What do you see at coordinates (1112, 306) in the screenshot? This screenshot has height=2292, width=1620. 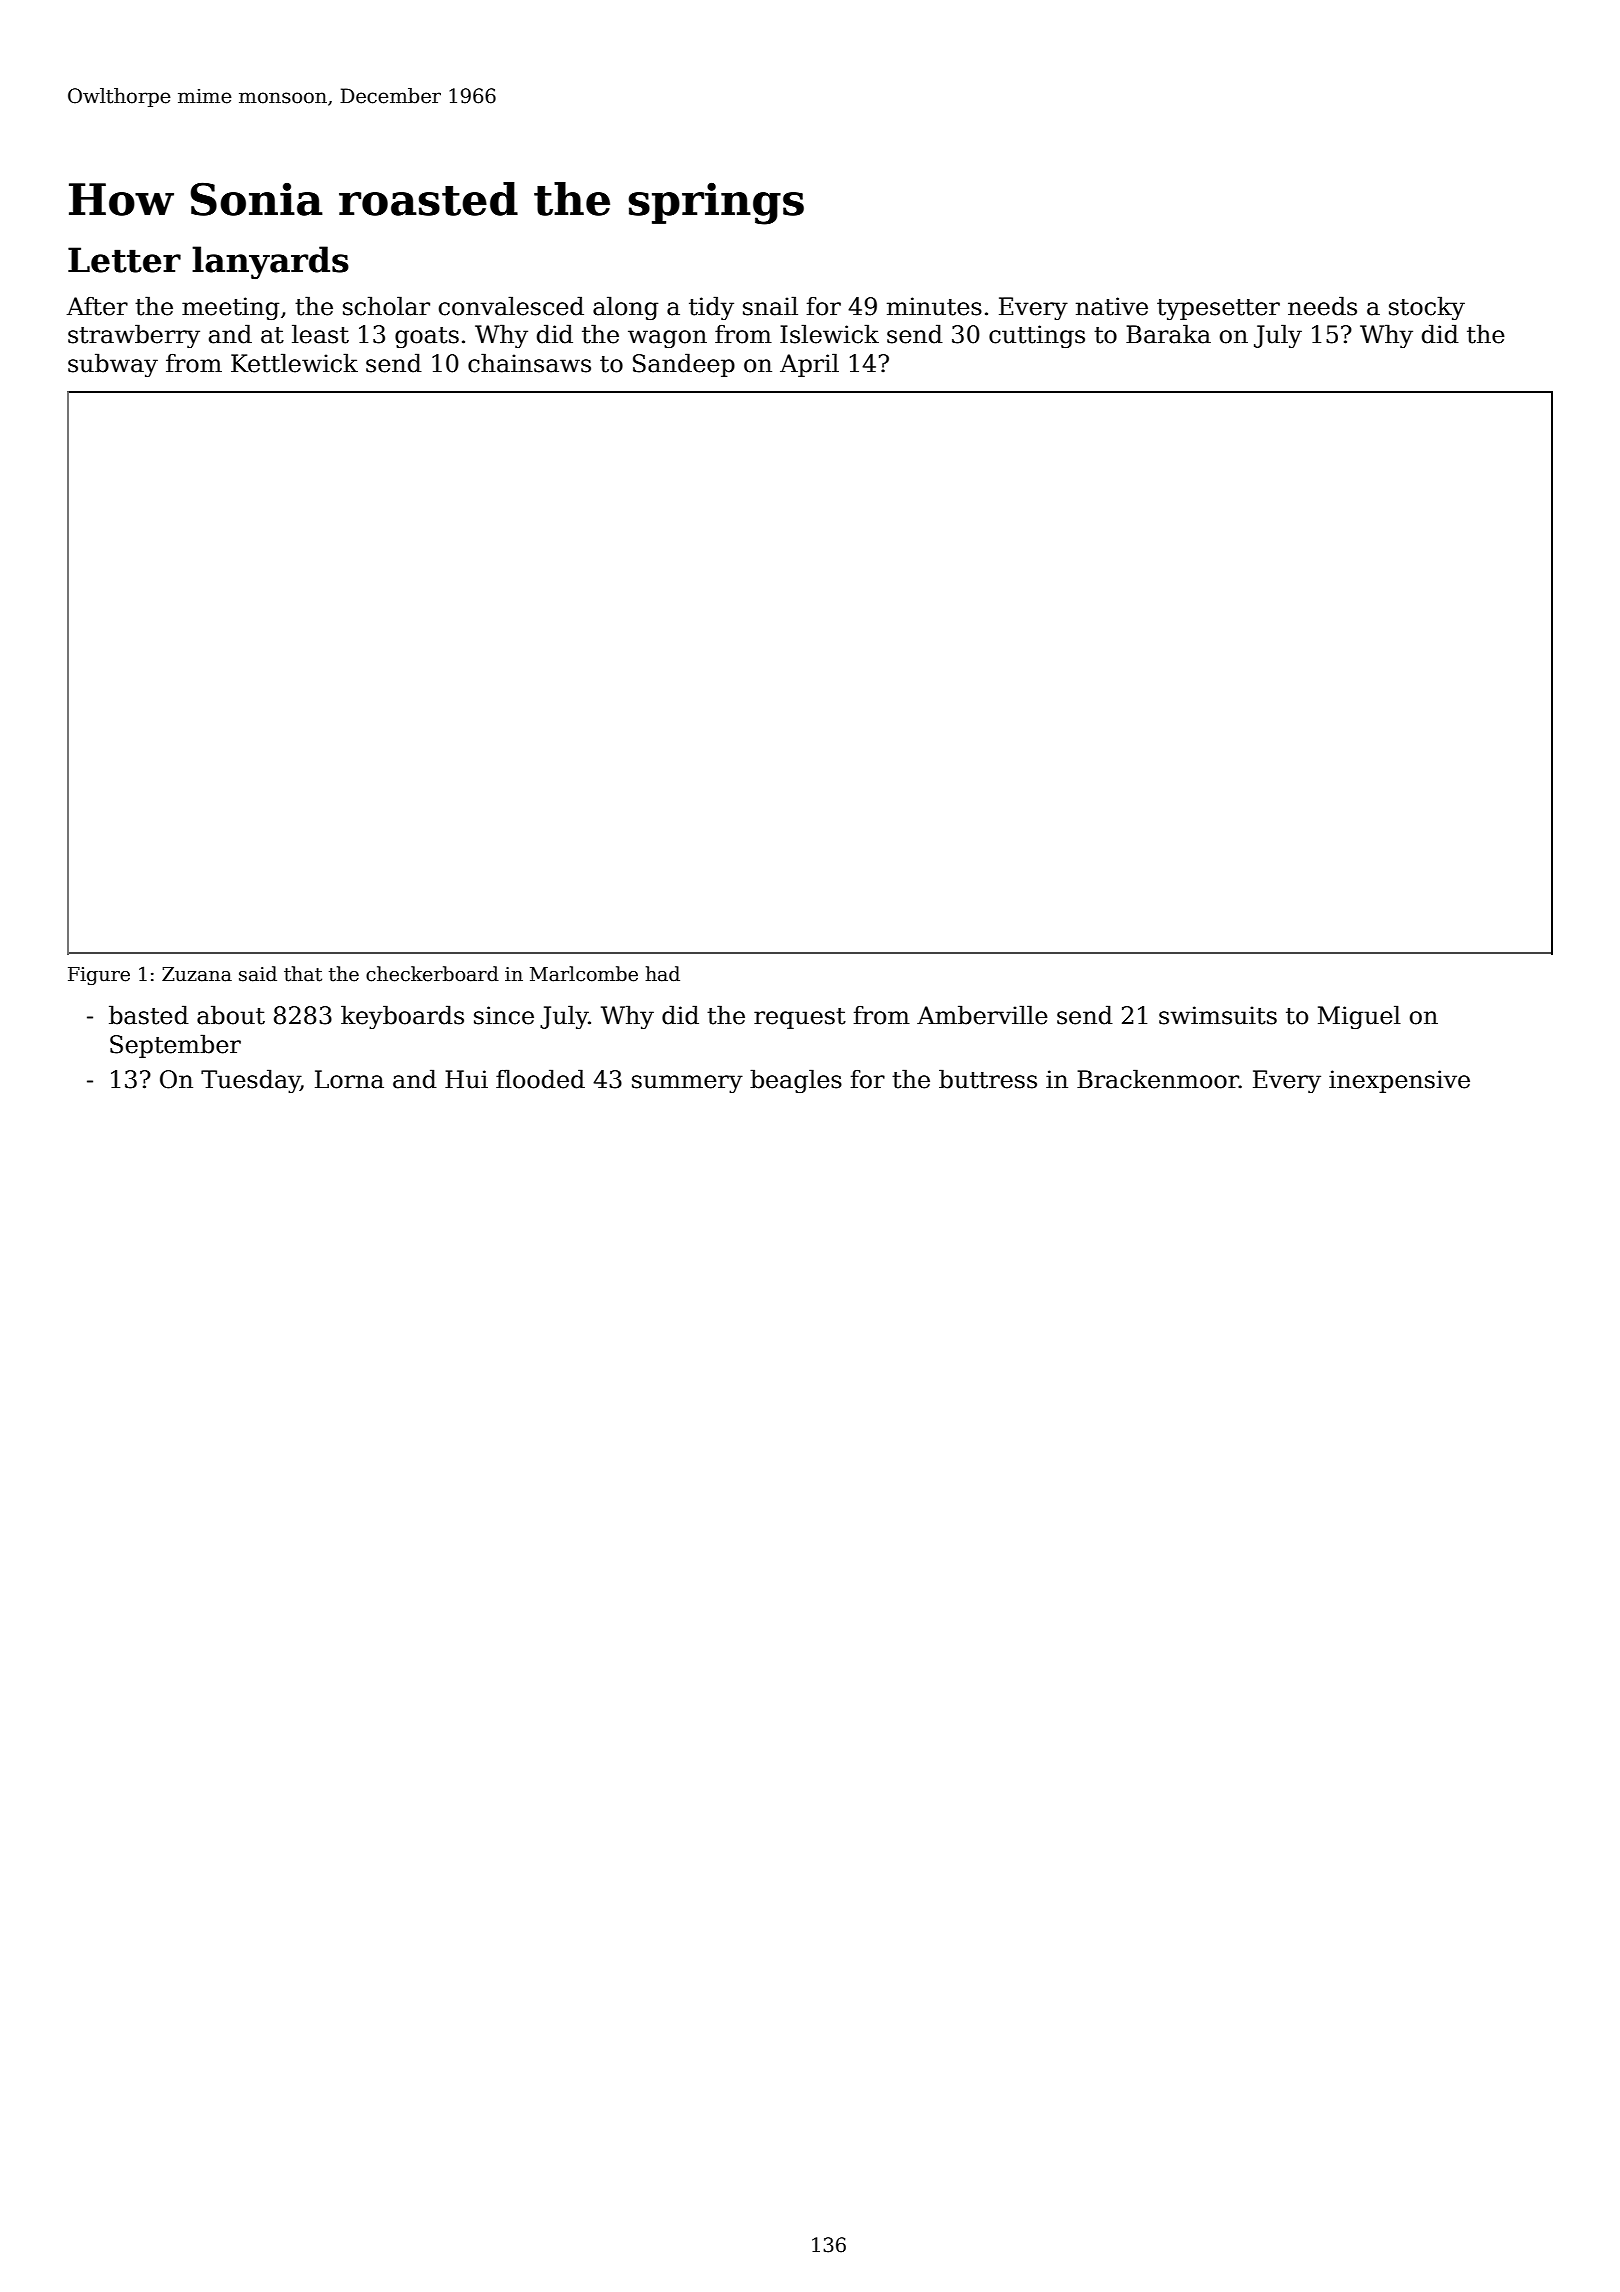 I see `native` at bounding box center [1112, 306].
